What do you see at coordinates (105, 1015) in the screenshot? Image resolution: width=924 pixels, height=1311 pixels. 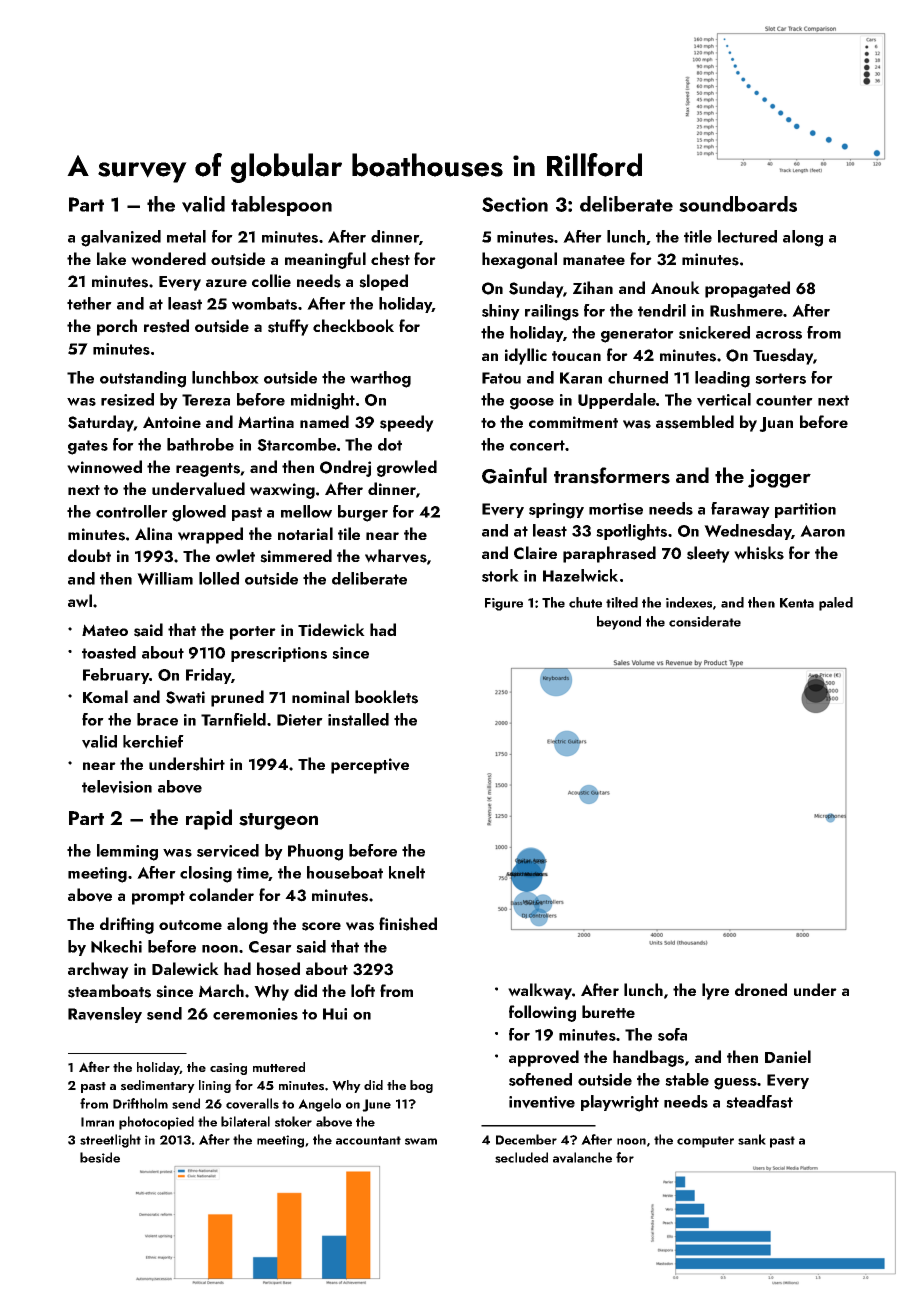 I see `Ravensley` at bounding box center [105, 1015].
